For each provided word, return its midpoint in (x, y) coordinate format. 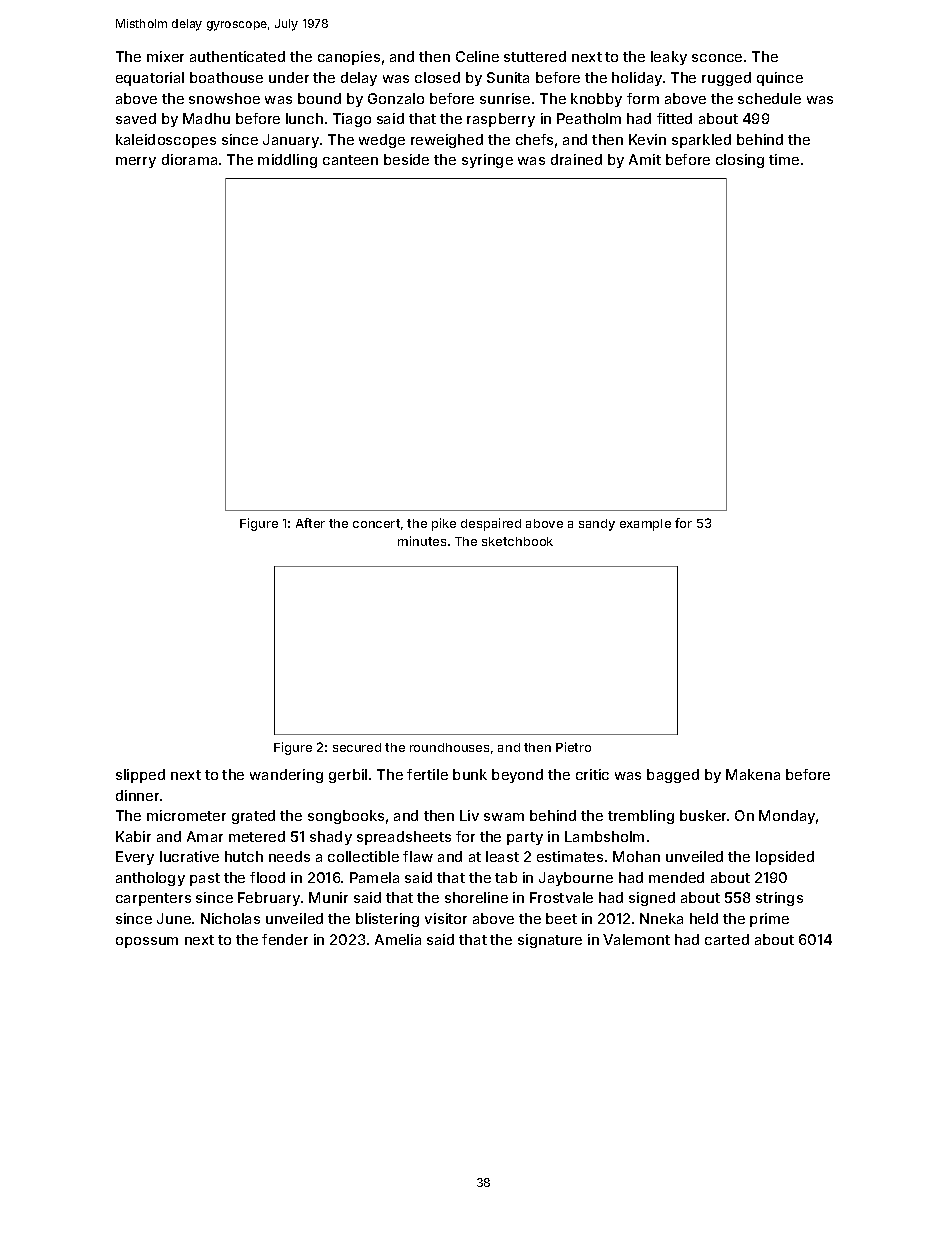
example (645, 525)
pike (444, 524)
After (310, 523)
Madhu (206, 118)
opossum (147, 942)
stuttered (535, 56)
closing (740, 161)
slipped (140, 776)
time (784, 159)
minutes (422, 541)
